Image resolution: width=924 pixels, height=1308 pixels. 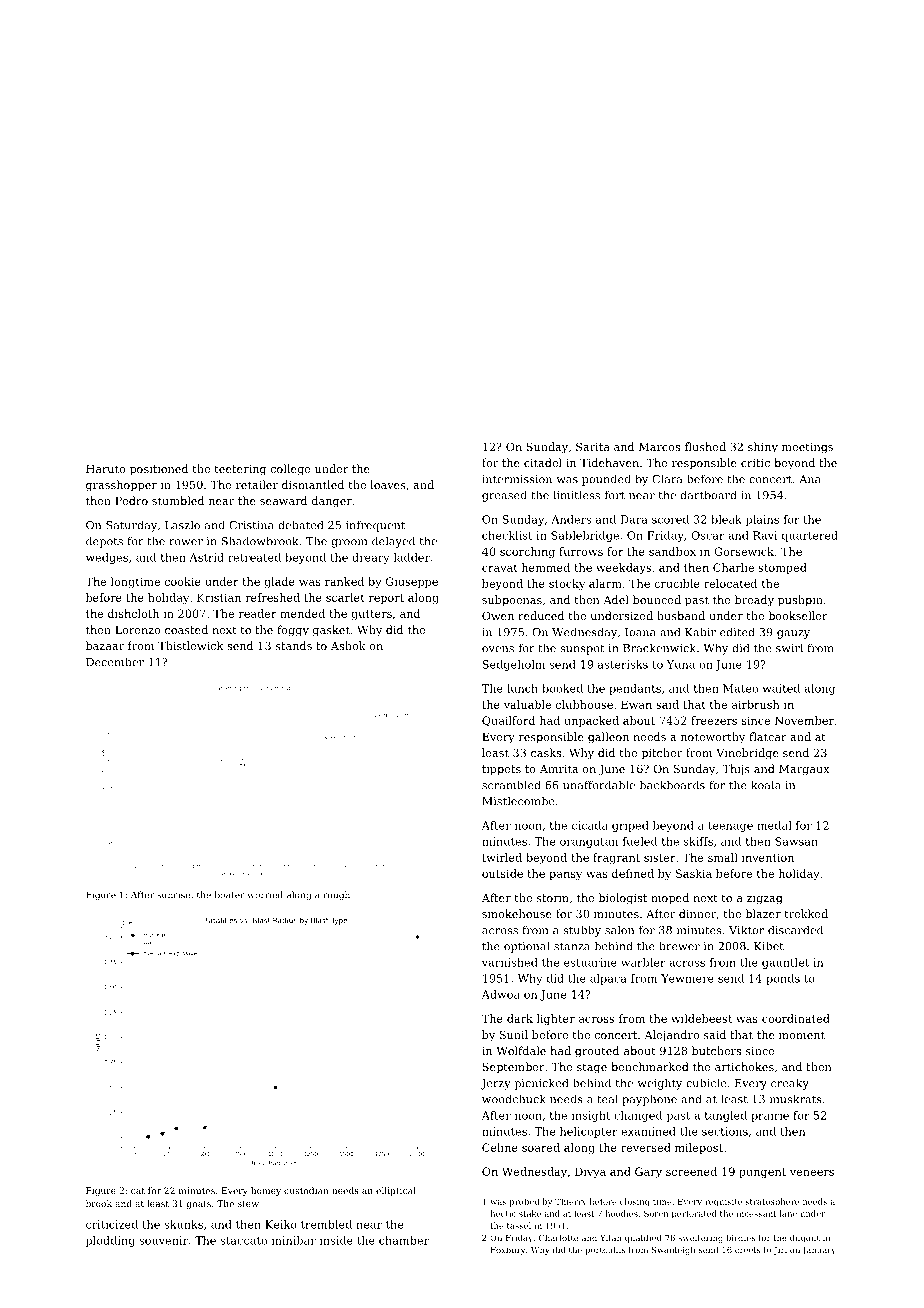 I want to click on pushpin, so click(x=800, y=601).
